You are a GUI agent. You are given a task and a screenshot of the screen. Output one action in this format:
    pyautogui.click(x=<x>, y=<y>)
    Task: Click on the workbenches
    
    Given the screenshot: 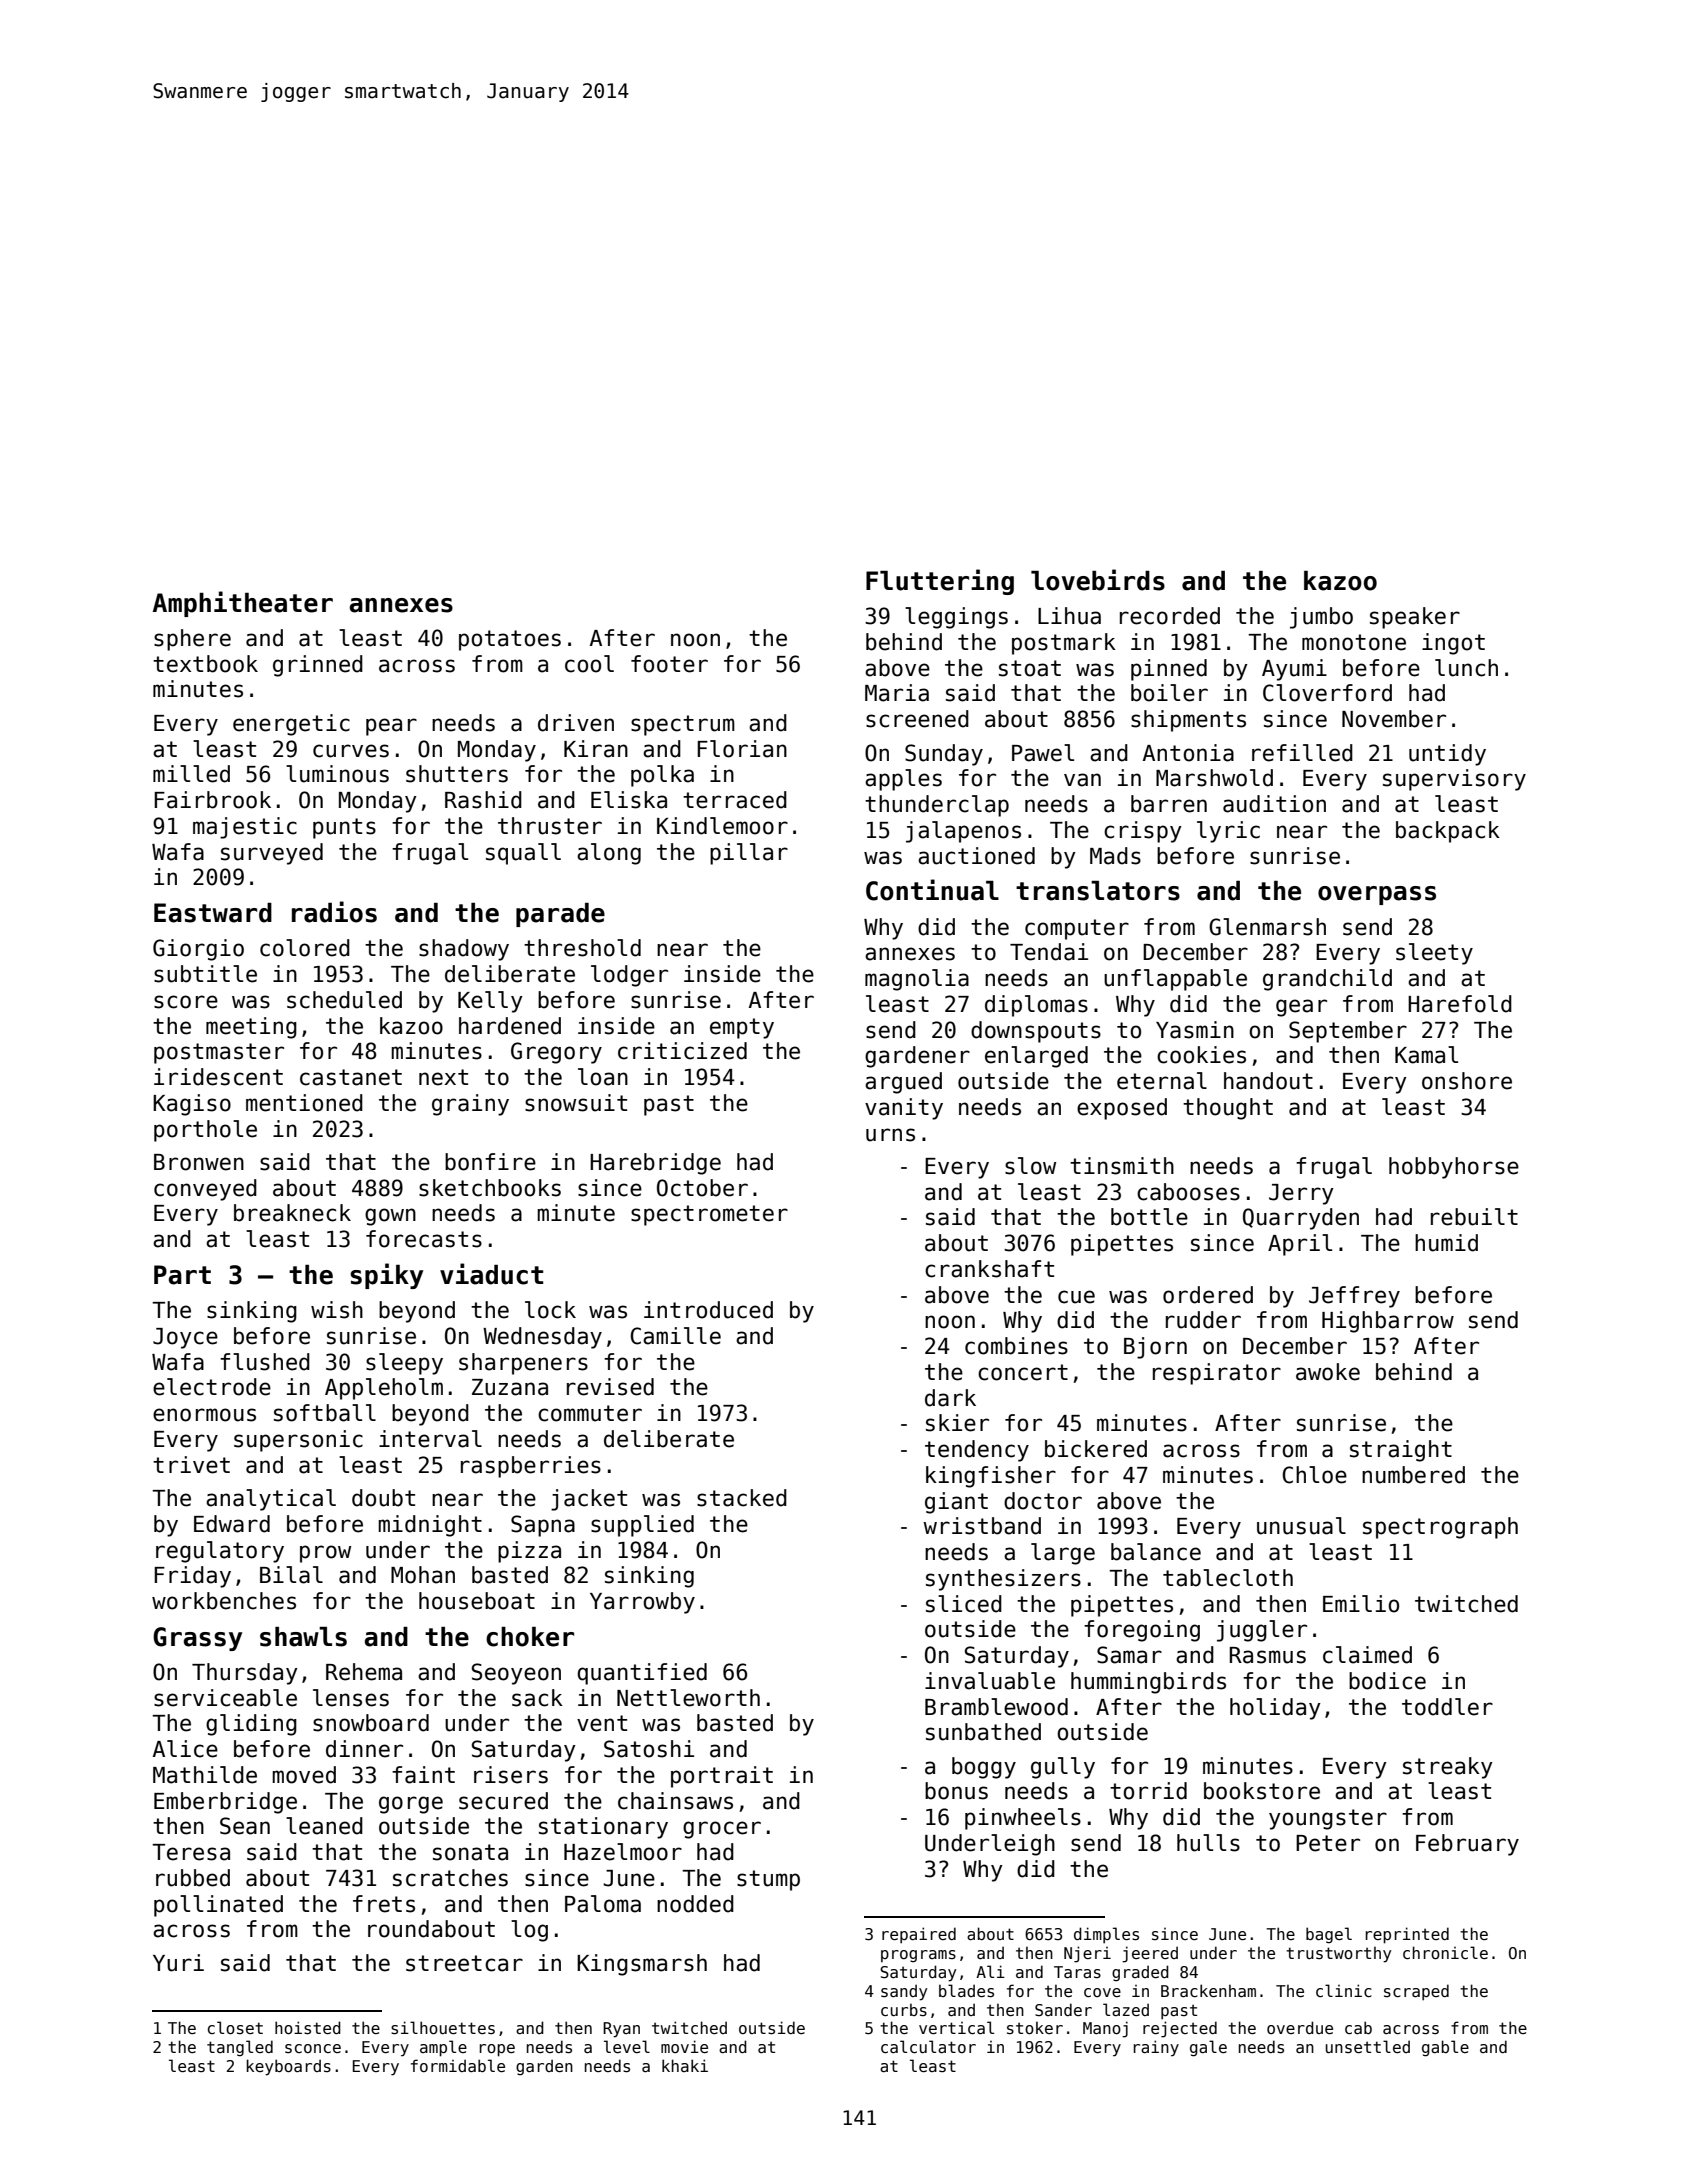 What is the action you would take?
    pyautogui.click(x=224, y=1601)
